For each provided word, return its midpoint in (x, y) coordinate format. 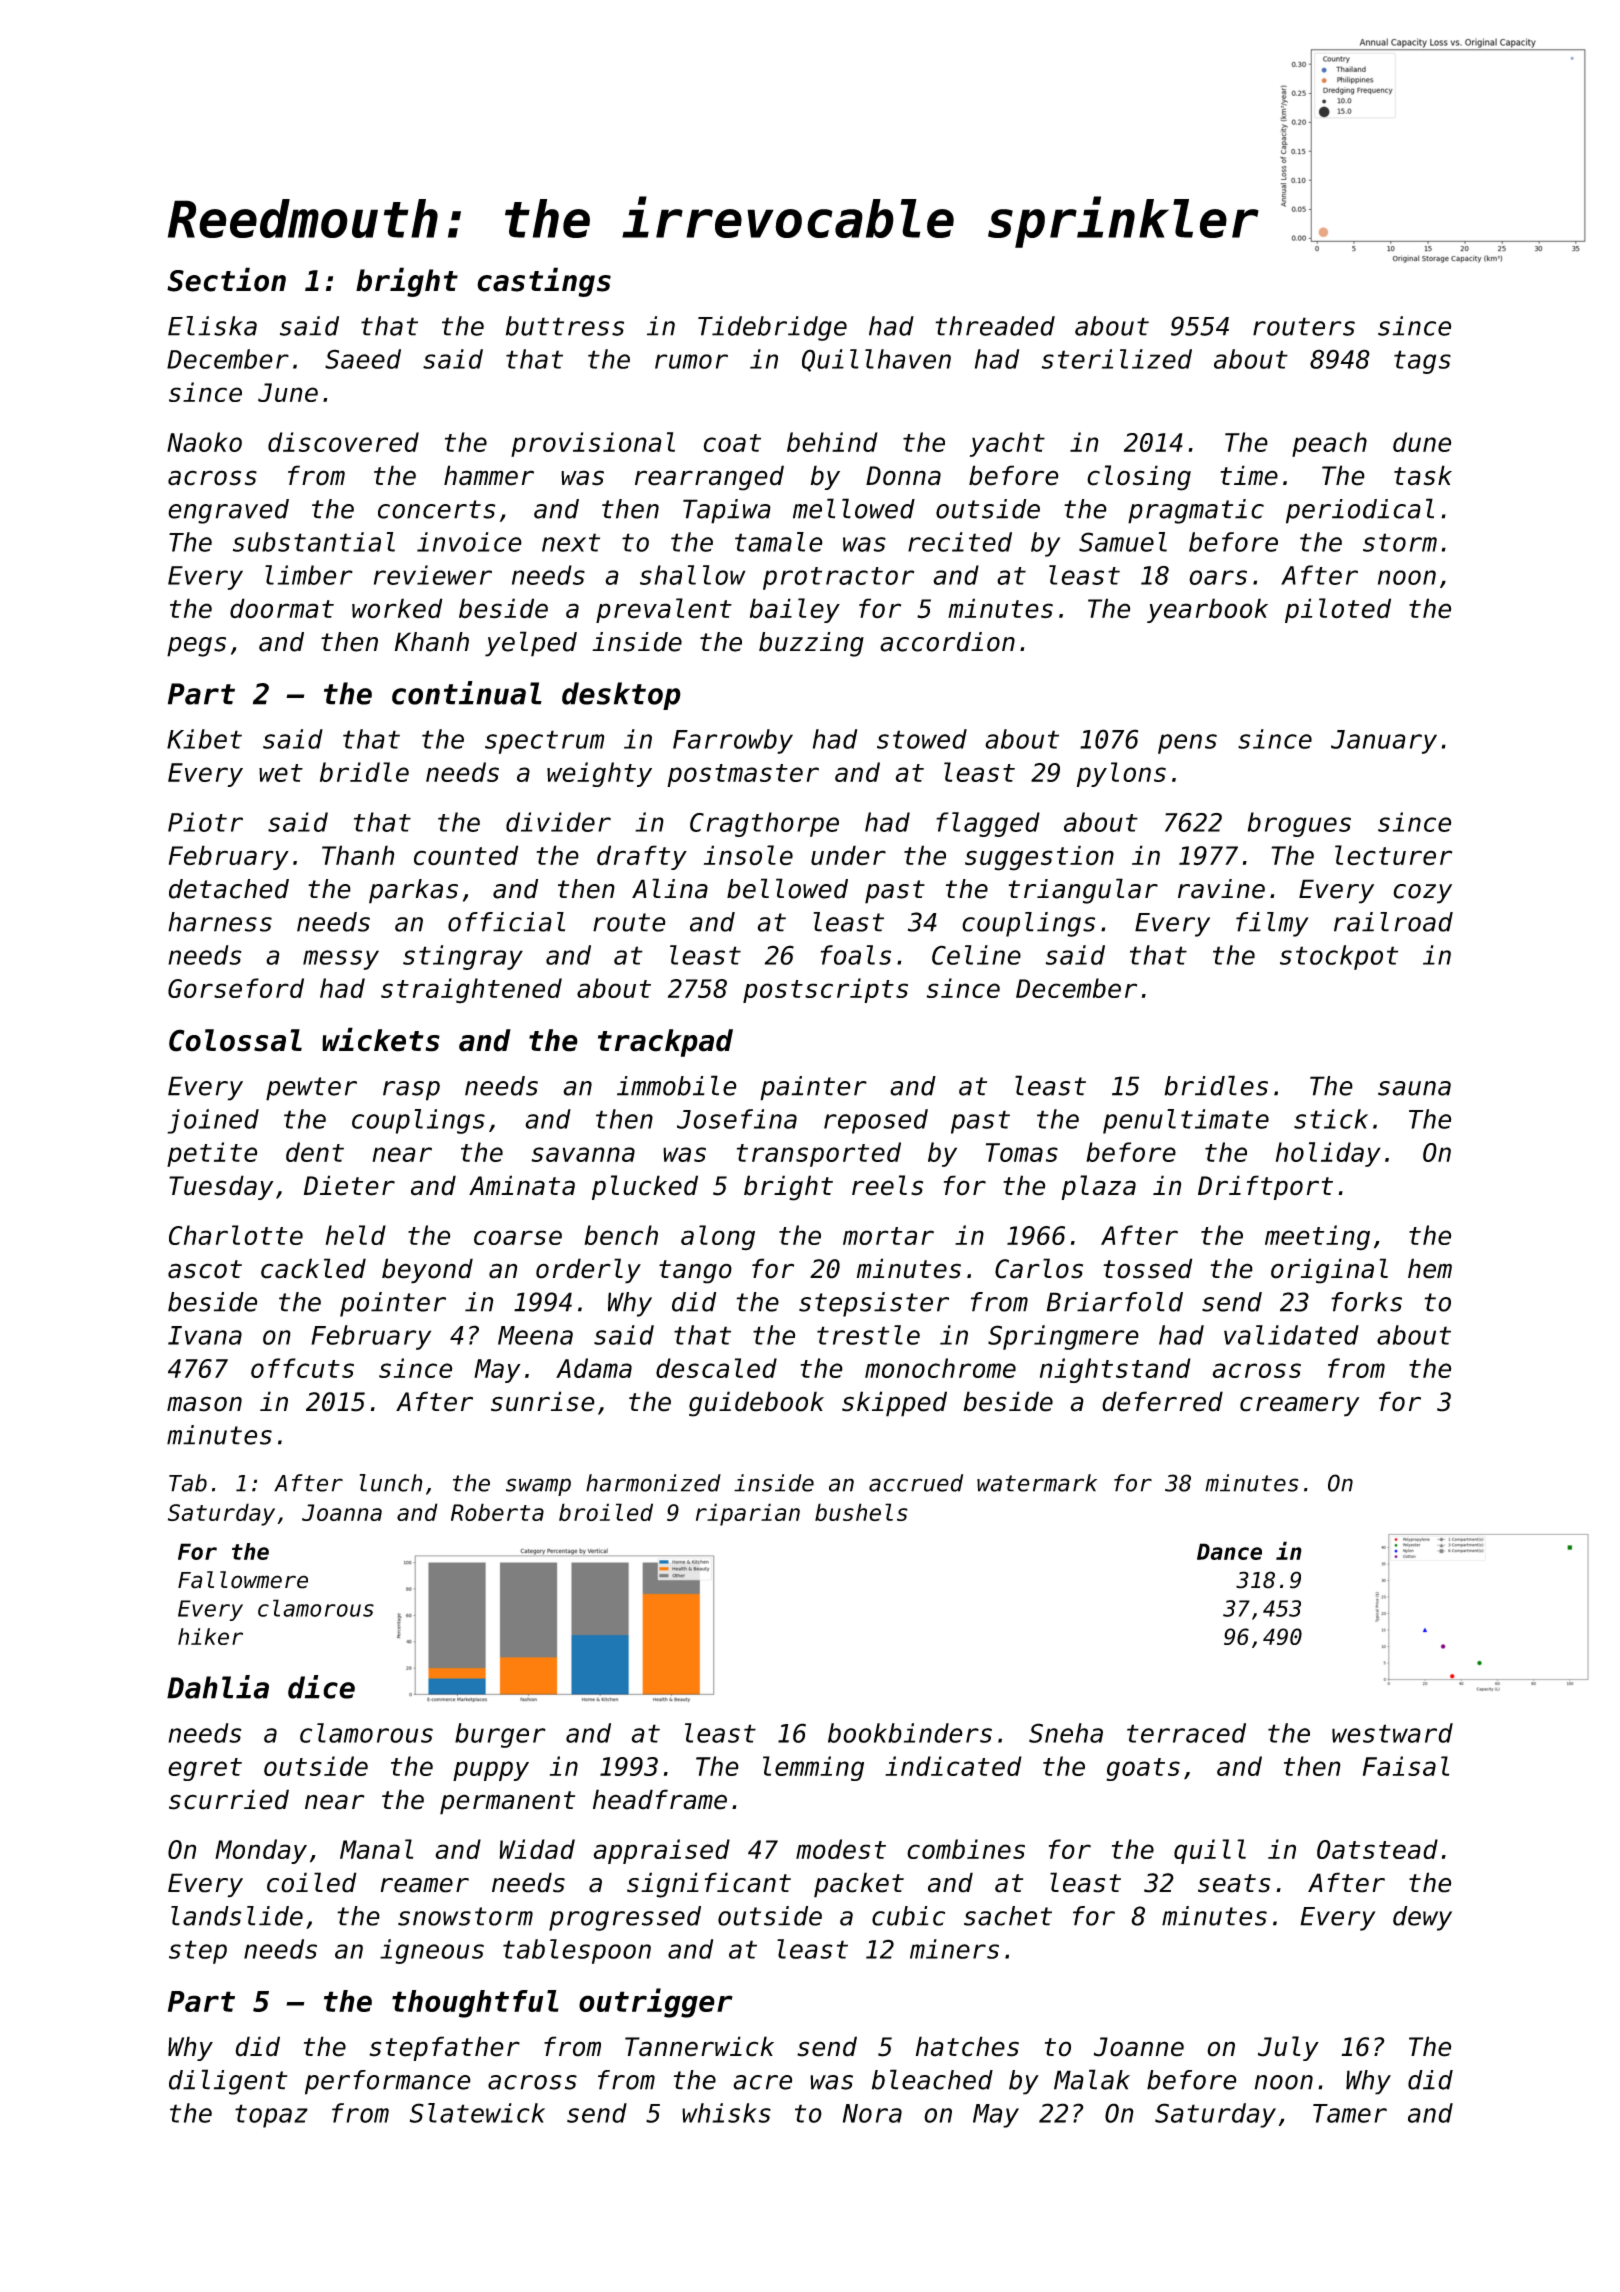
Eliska (212, 326)
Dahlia (218, 1687)
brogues (1299, 824)
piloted (1338, 610)
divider (558, 822)
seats (1234, 1883)
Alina (670, 888)
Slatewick (477, 2113)
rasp (411, 1091)
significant (709, 1885)
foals (856, 955)
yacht (1007, 444)
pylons (1121, 774)
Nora (872, 2113)
